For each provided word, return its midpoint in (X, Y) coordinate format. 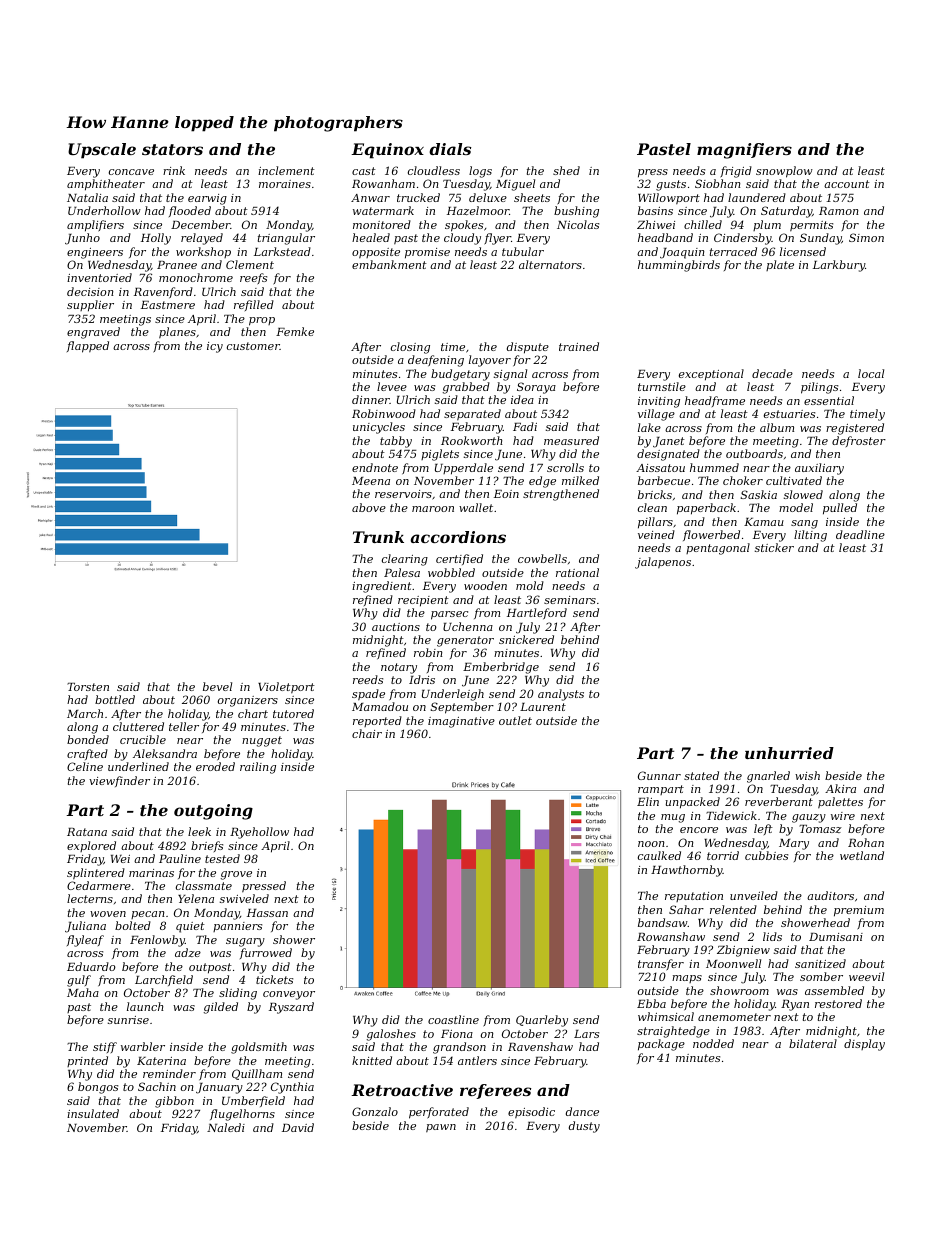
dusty (584, 1127)
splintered (96, 874)
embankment (389, 264)
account (847, 184)
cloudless (434, 170)
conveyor (289, 995)
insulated (93, 1113)
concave (131, 172)
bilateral (813, 1043)
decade (772, 373)
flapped (88, 347)
